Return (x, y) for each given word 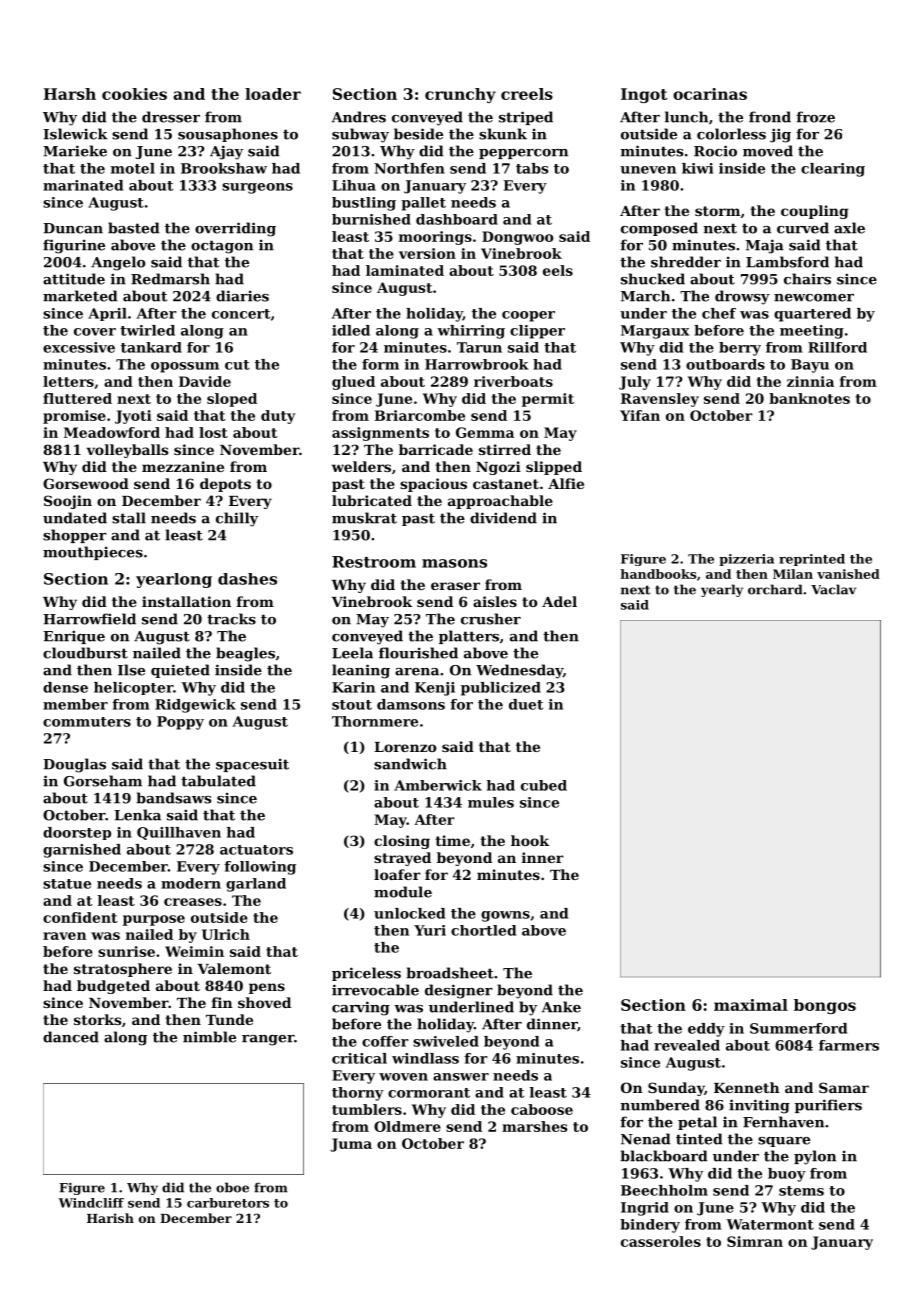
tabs (532, 168)
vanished (848, 574)
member (75, 704)
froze (815, 117)
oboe (232, 1187)
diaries (242, 296)
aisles (495, 601)
